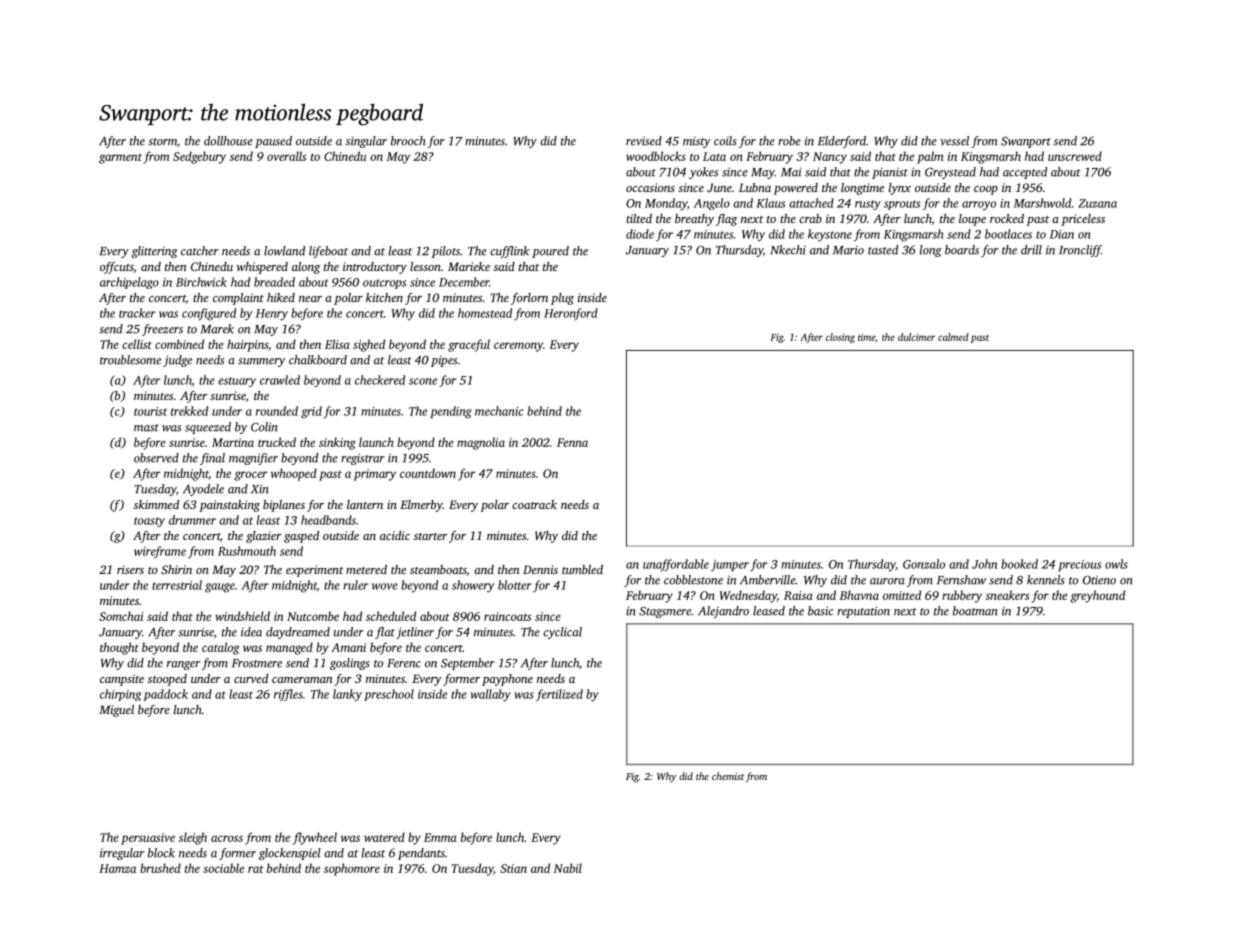 The width and height of the document is (1233, 952). Describe the element at coordinates (703, 173) in the document. I see `yokes` at that location.
